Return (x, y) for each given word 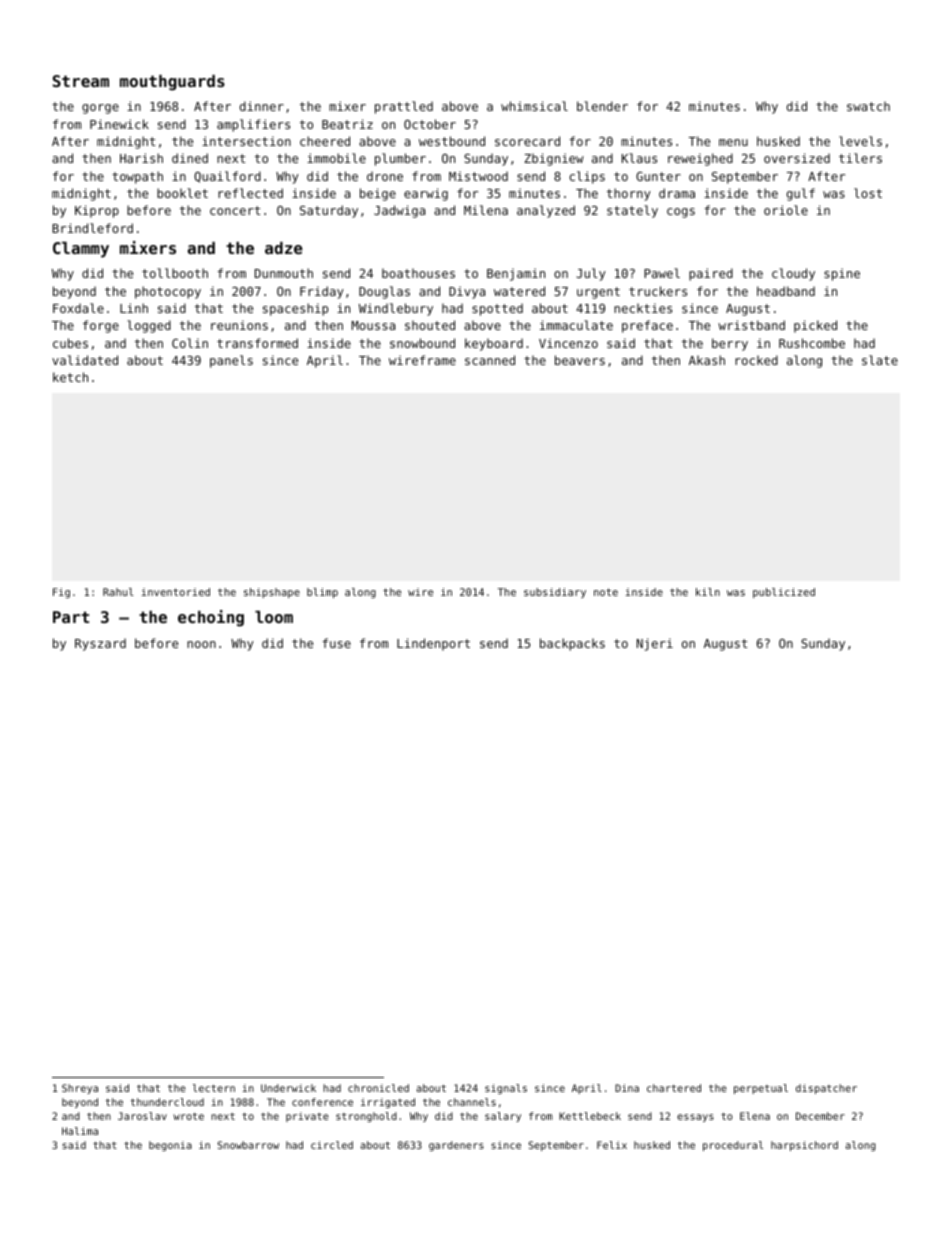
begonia (170, 1146)
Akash (707, 360)
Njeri (655, 644)
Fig (61, 593)
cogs (681, 213)
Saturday (329, 211)
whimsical (534, 106)
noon (201, 644)
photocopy (168, 292)
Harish (141, 158)
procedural (733, 1146)
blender (602, 106)
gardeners (456, 1146)
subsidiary (555, 593)
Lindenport (433, 644)
